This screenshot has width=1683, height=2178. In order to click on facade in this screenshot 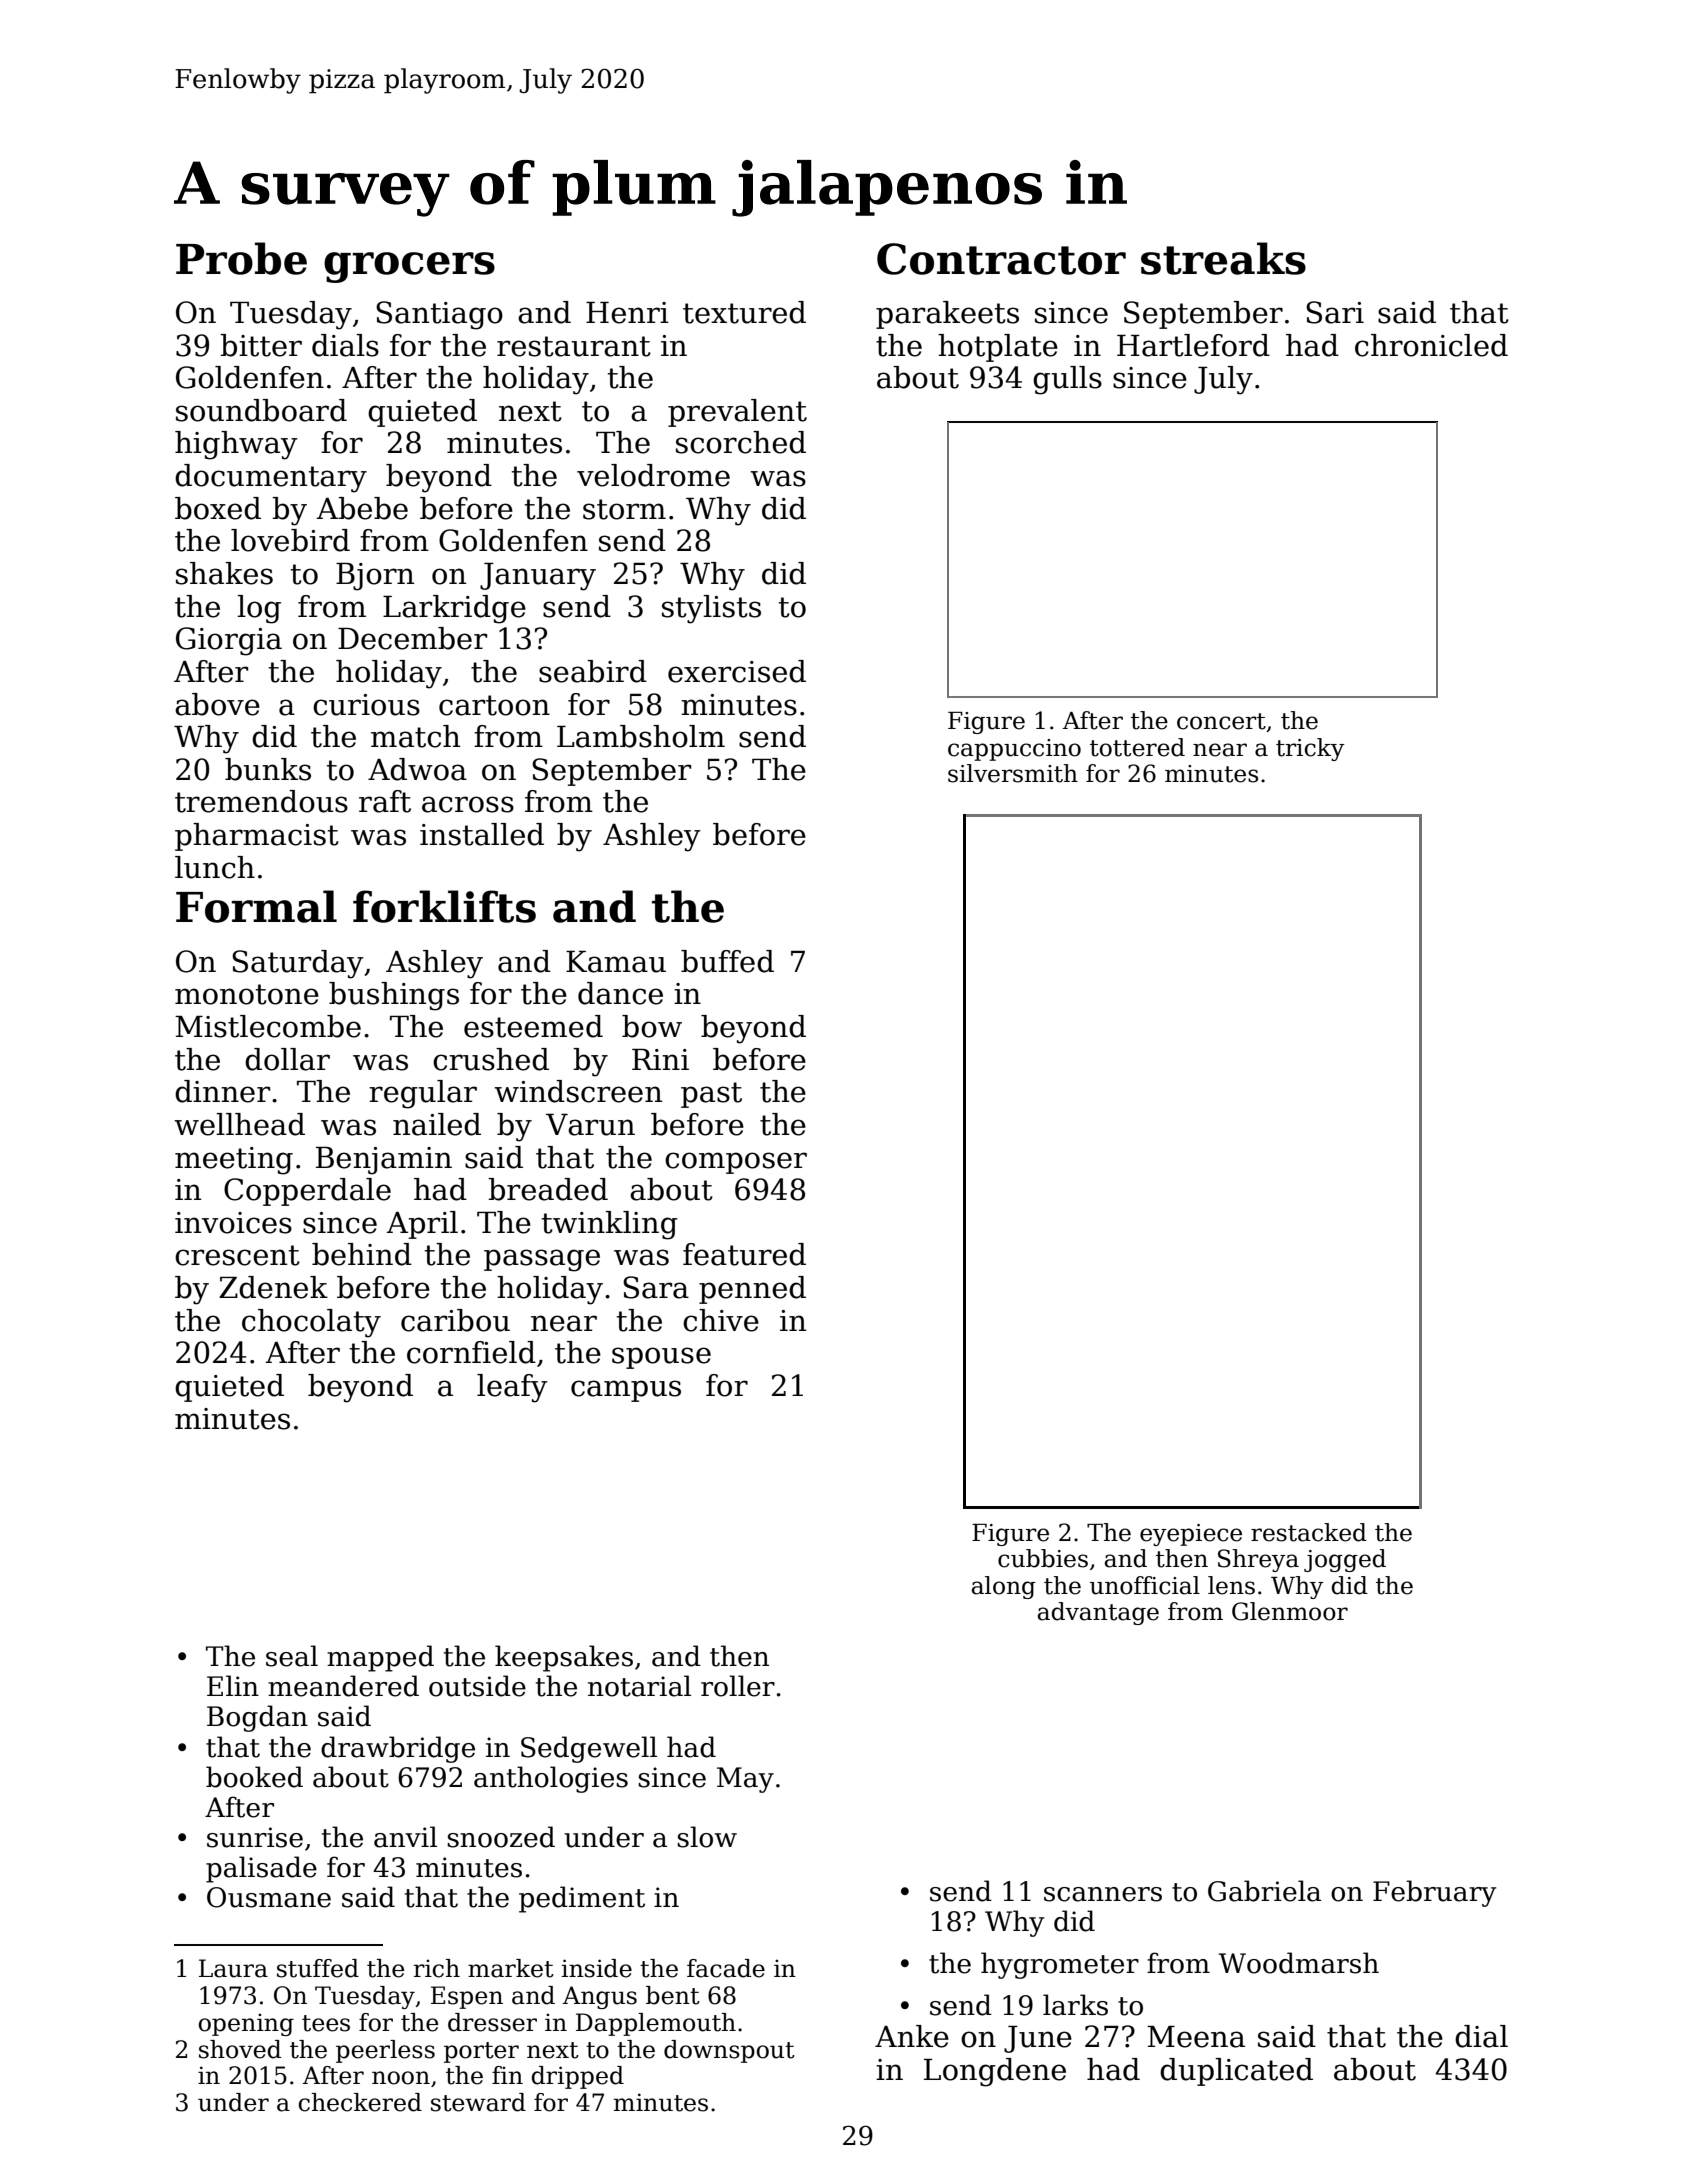, I will do `click(726, 1968)`.
